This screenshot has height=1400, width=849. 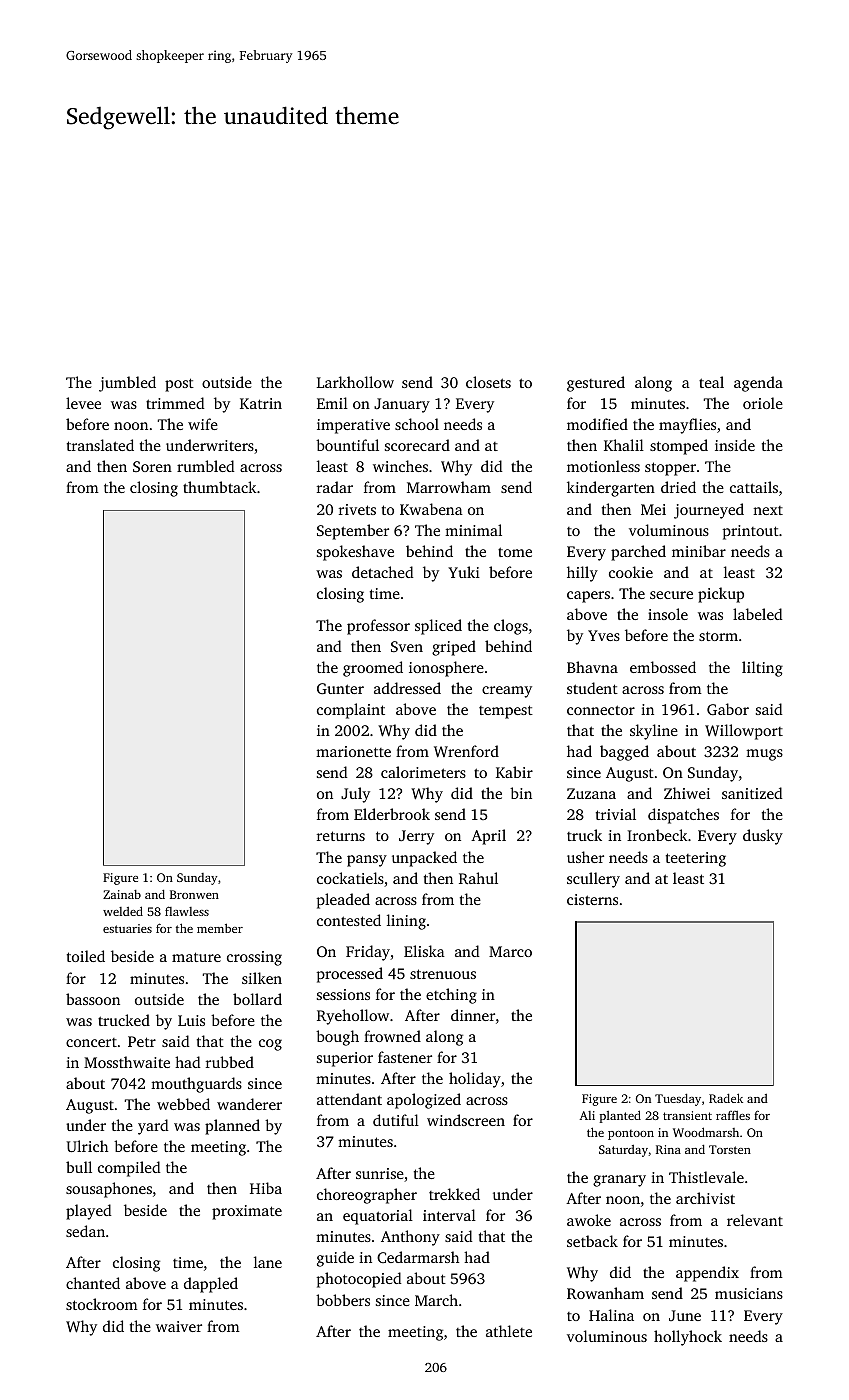 What do you see at coordinates (657, 835) in the screenshot?
I see `Ironbeck` at bounding box center [657, 835].
